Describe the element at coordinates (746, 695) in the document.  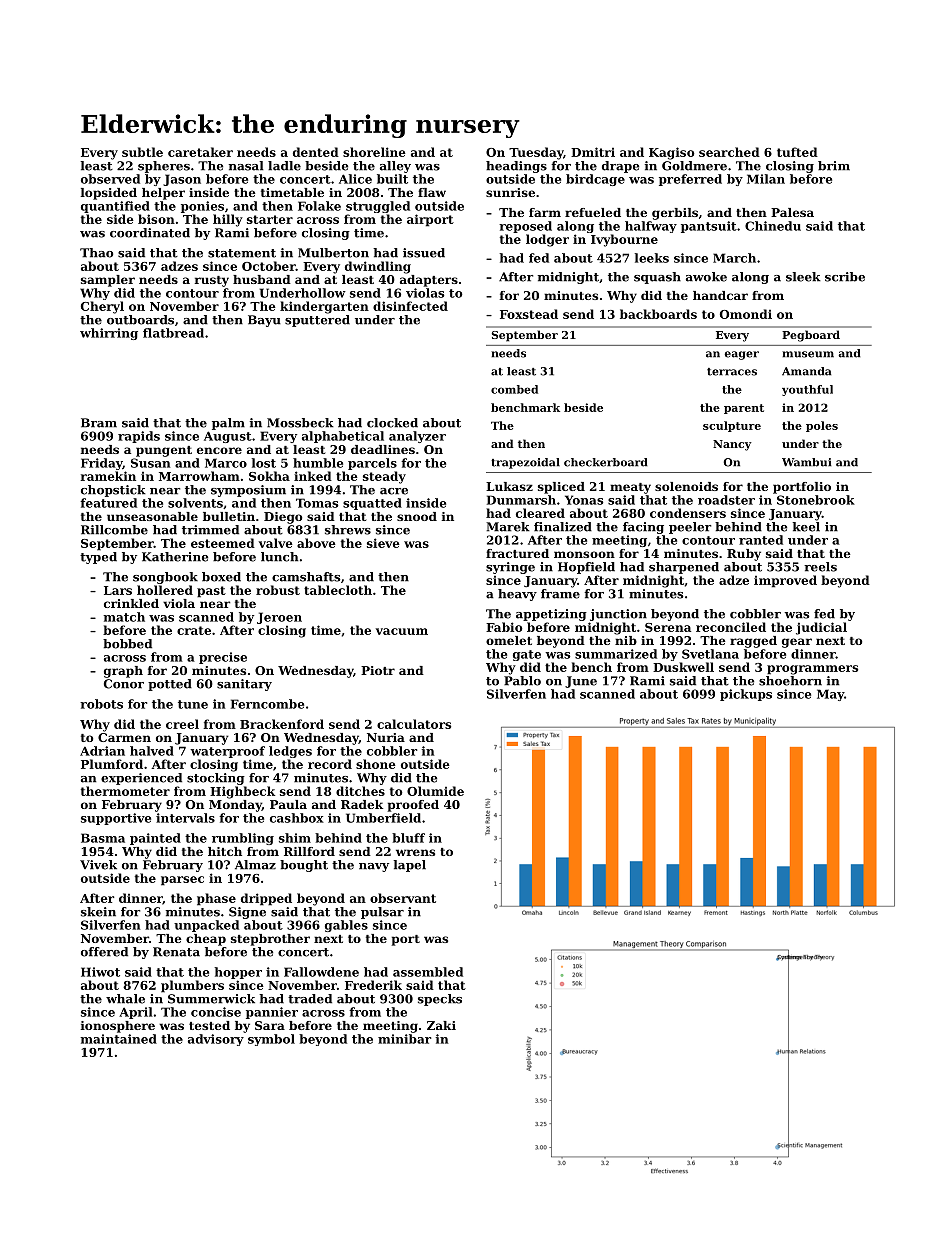
I see `pickups` at that location.
